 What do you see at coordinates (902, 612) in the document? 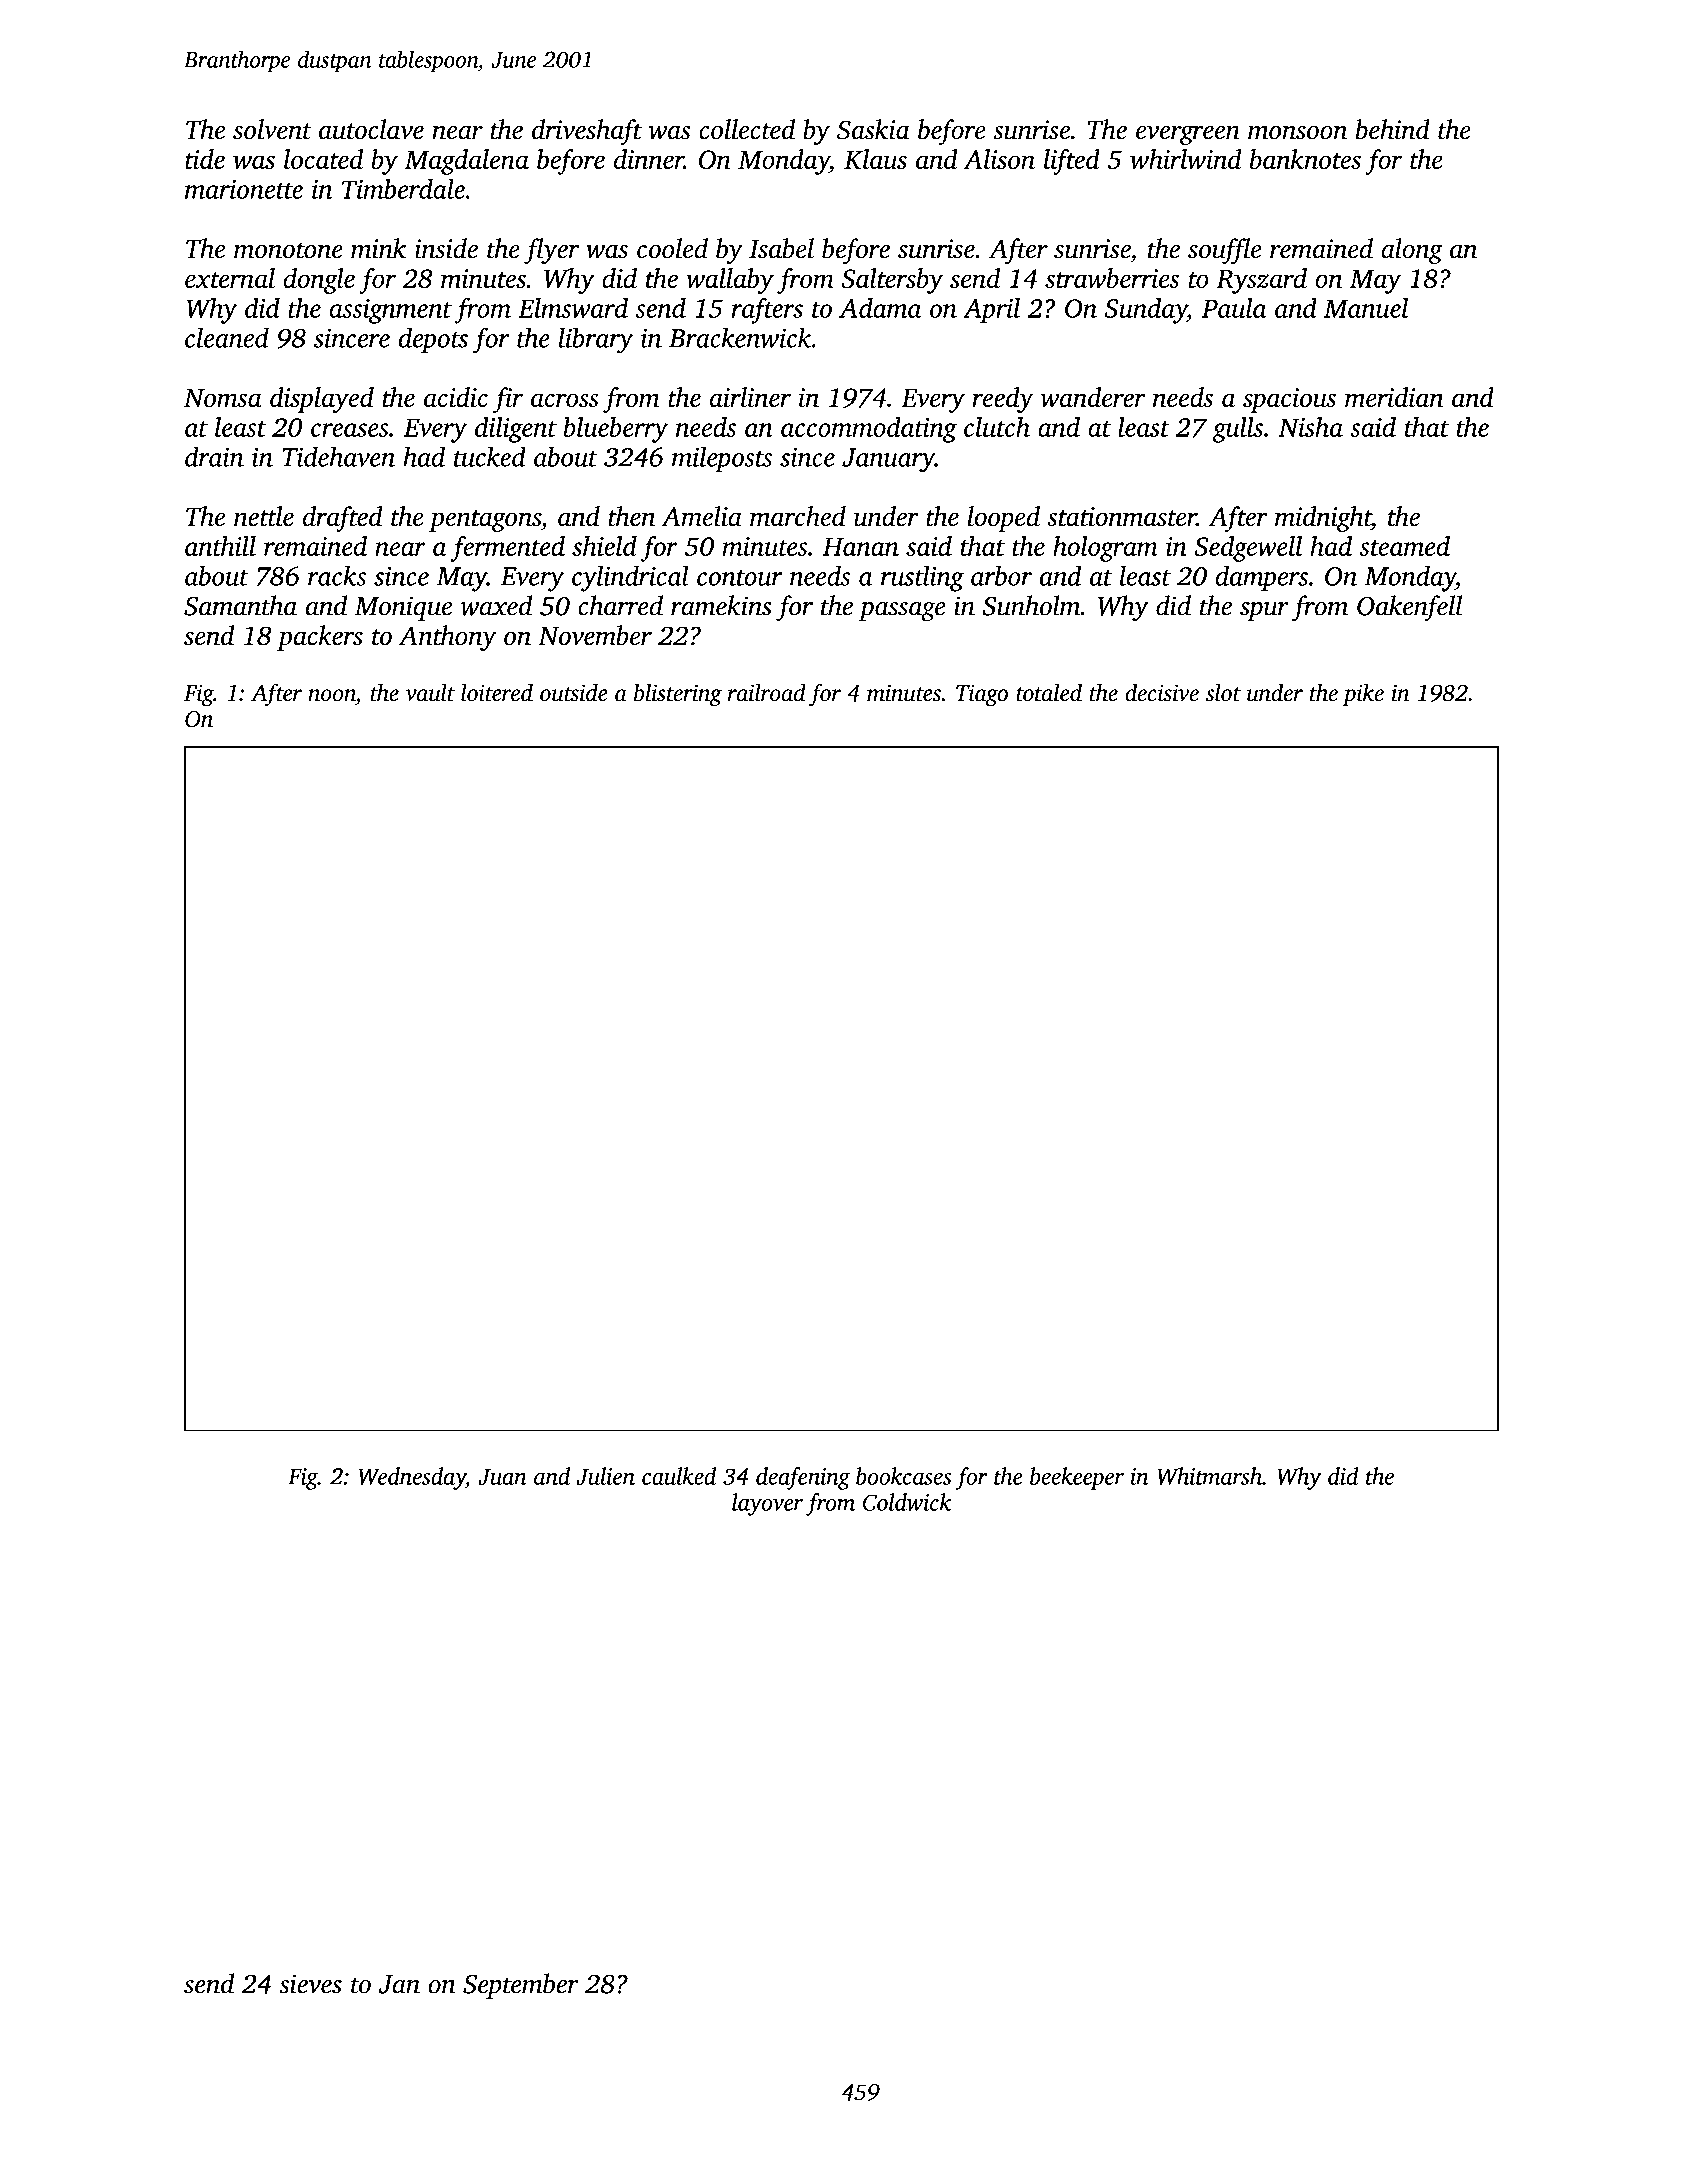
I see `passage` at bounding box center [902, 612].
